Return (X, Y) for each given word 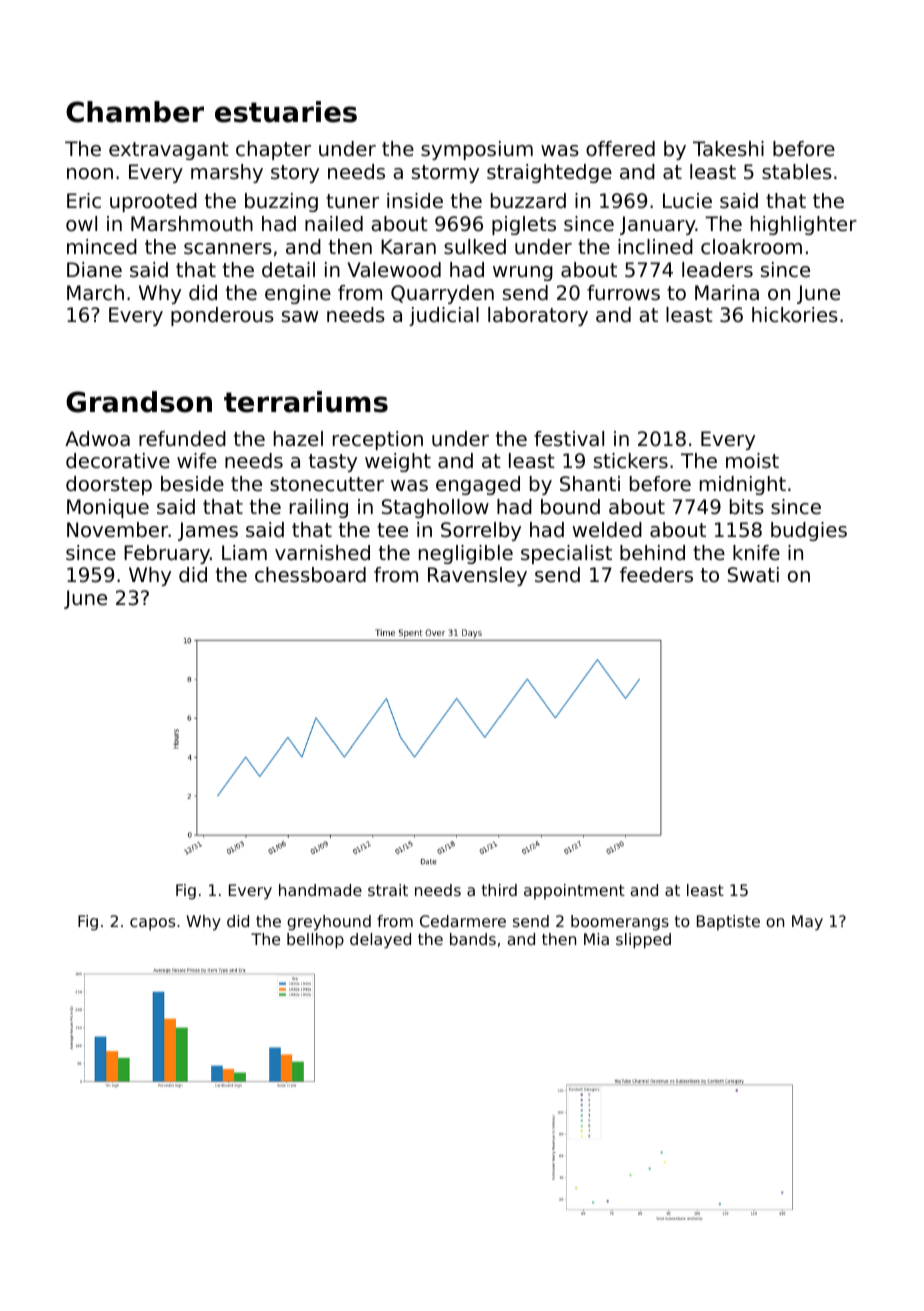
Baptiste (728, 922)
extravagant (169, 151)
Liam (244, 552)
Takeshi (728, 149)
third (499, 890)
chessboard (310, 575)
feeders (656, 575)
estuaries (286, 112)
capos (152, 924)
